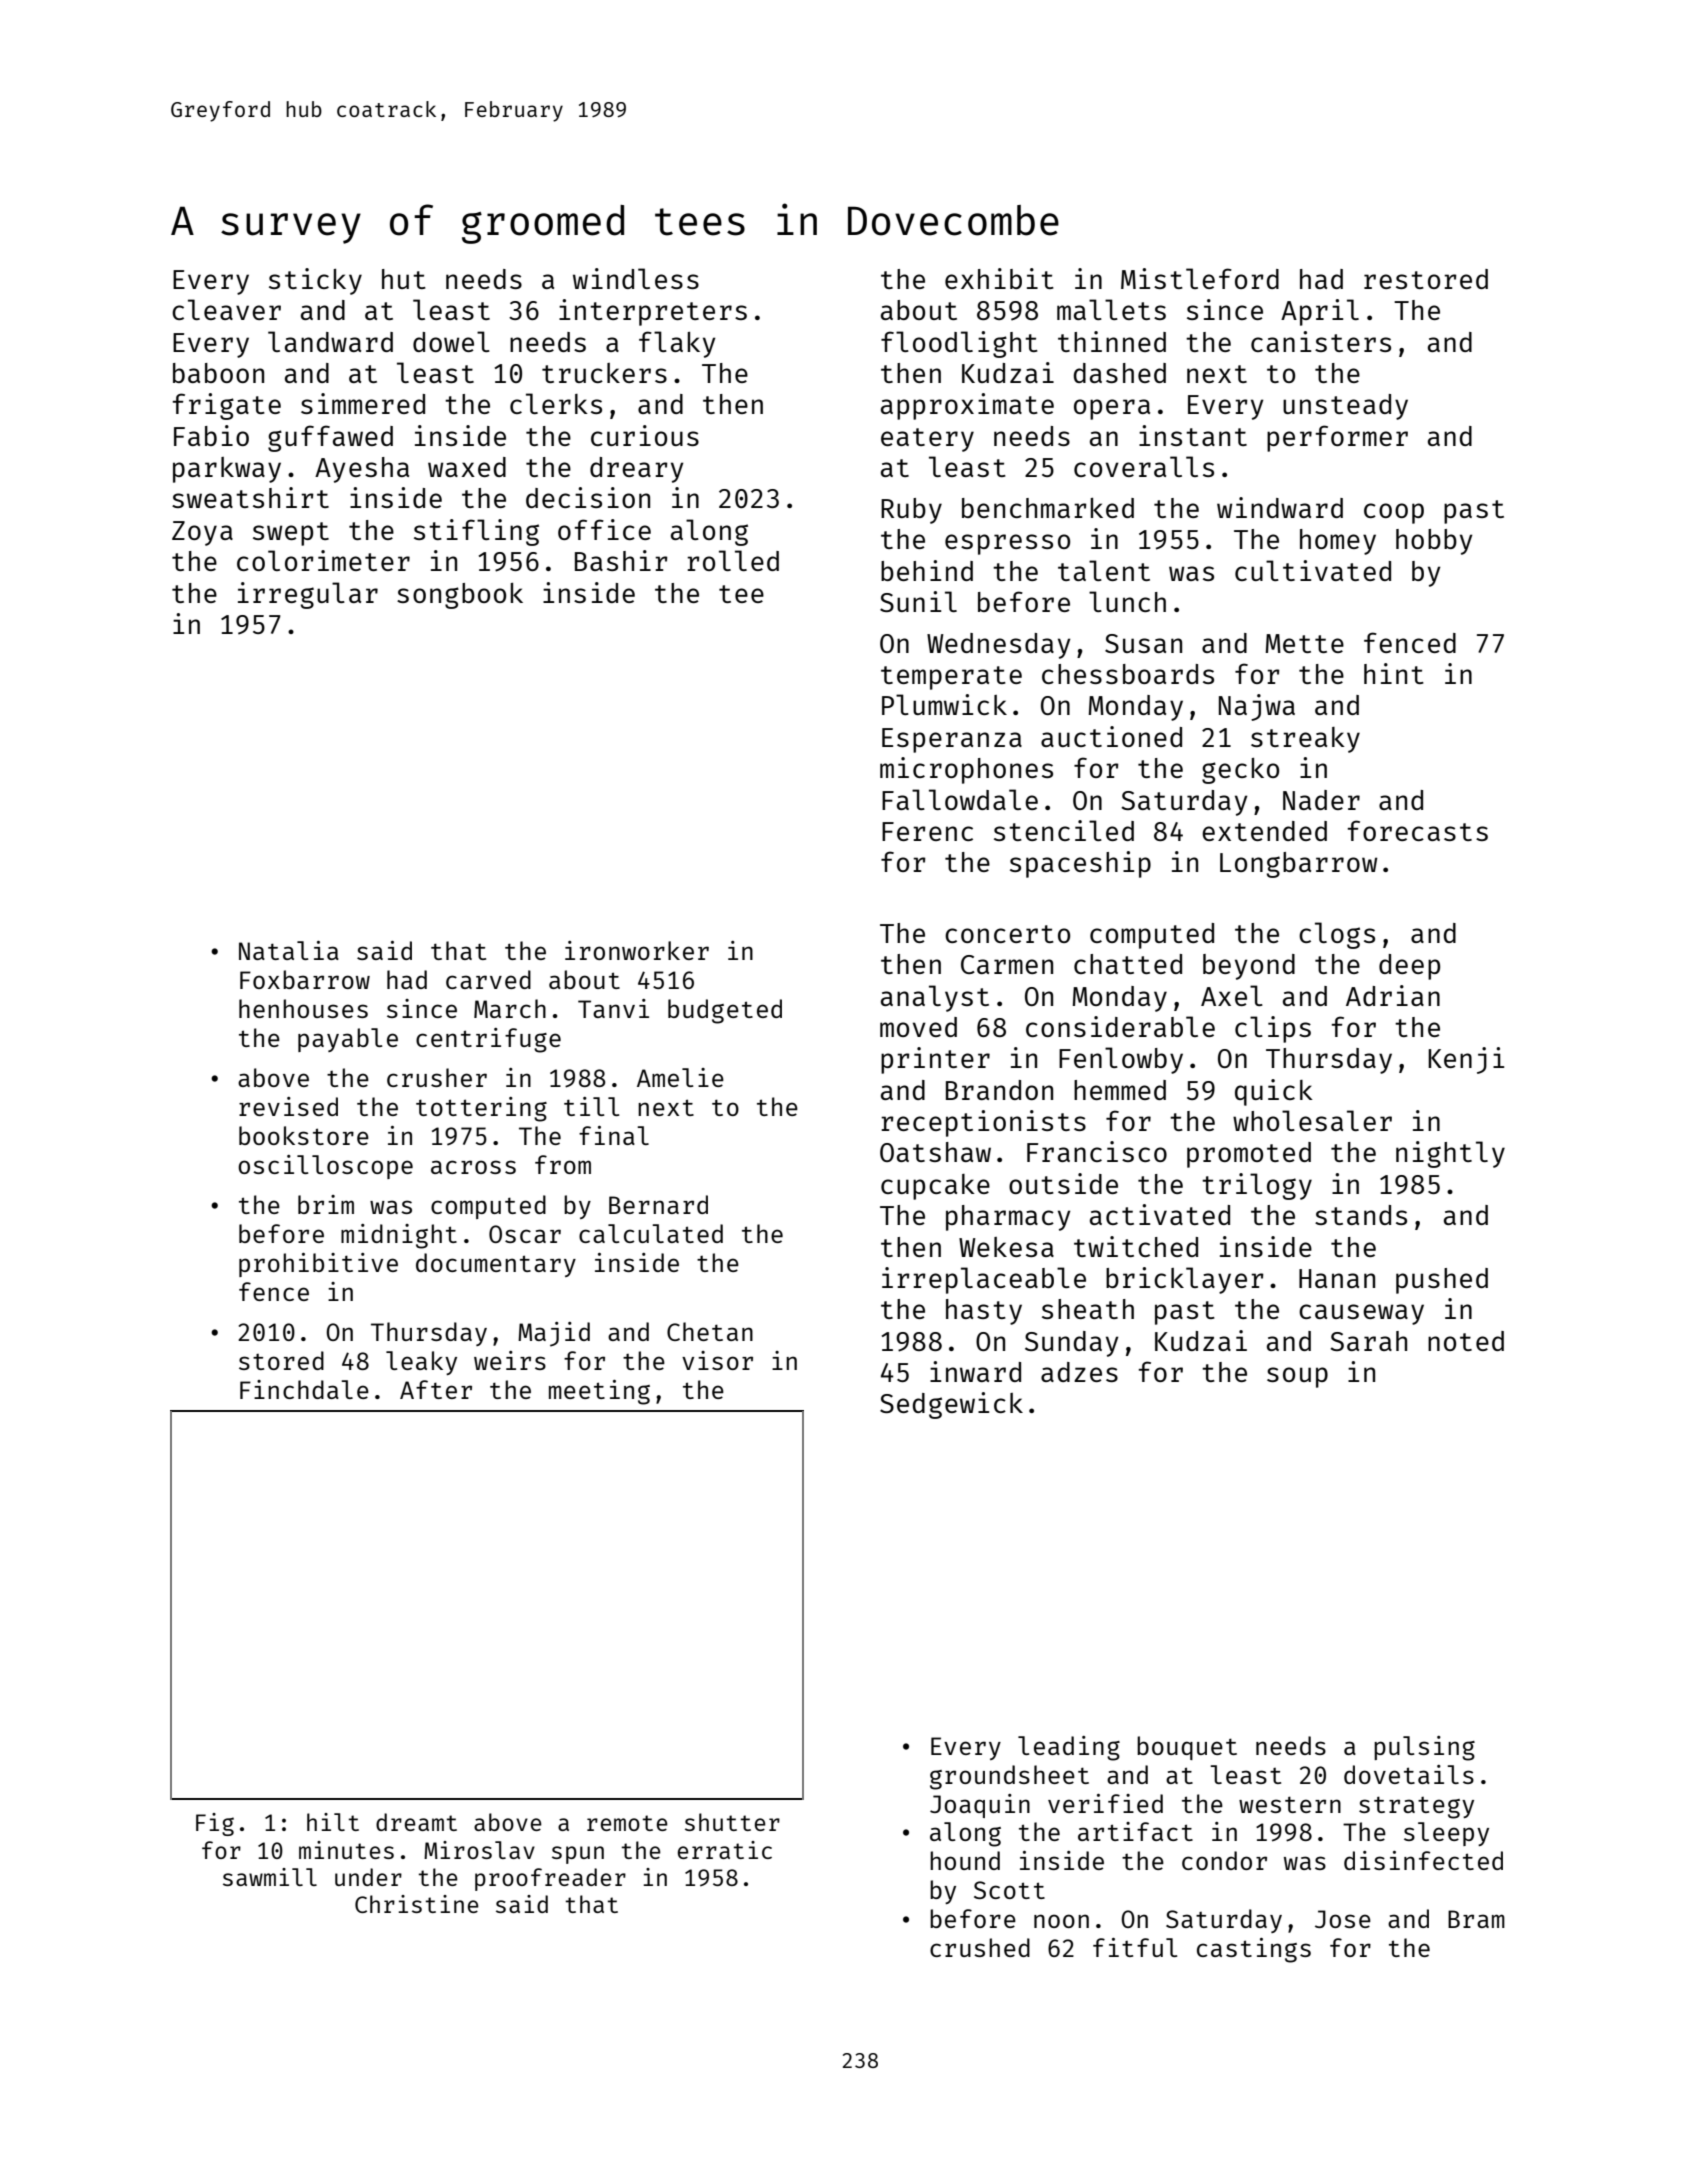  Describe the element at coordinates (1297, 1377) in the screenshot. I see `soup` at that location.
